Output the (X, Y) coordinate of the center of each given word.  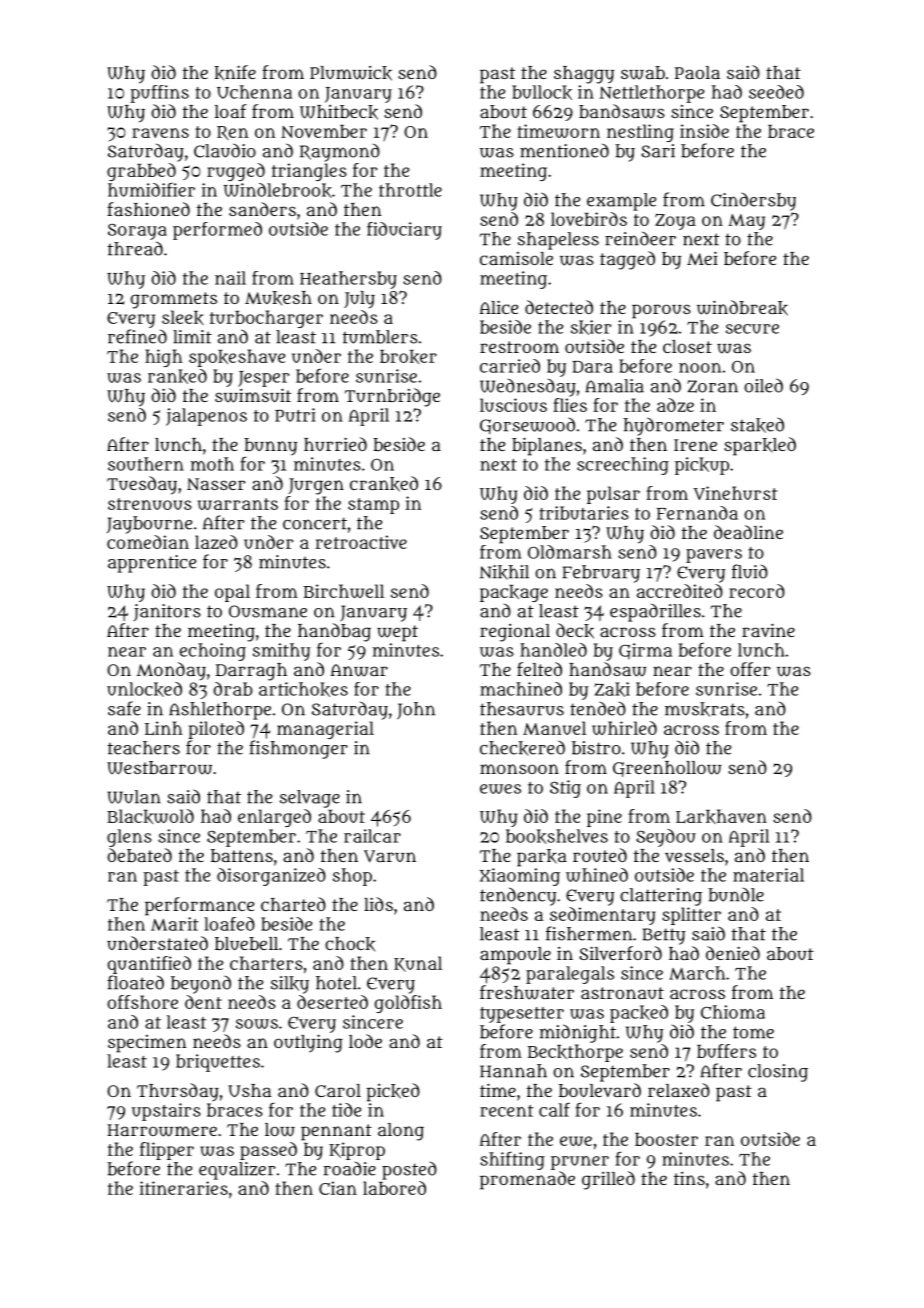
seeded (776, 92)
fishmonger (298, 749)
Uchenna (254, 92)
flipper (167, 1151)
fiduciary (404, 231)
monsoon (519, 769)
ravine (768, 630)
